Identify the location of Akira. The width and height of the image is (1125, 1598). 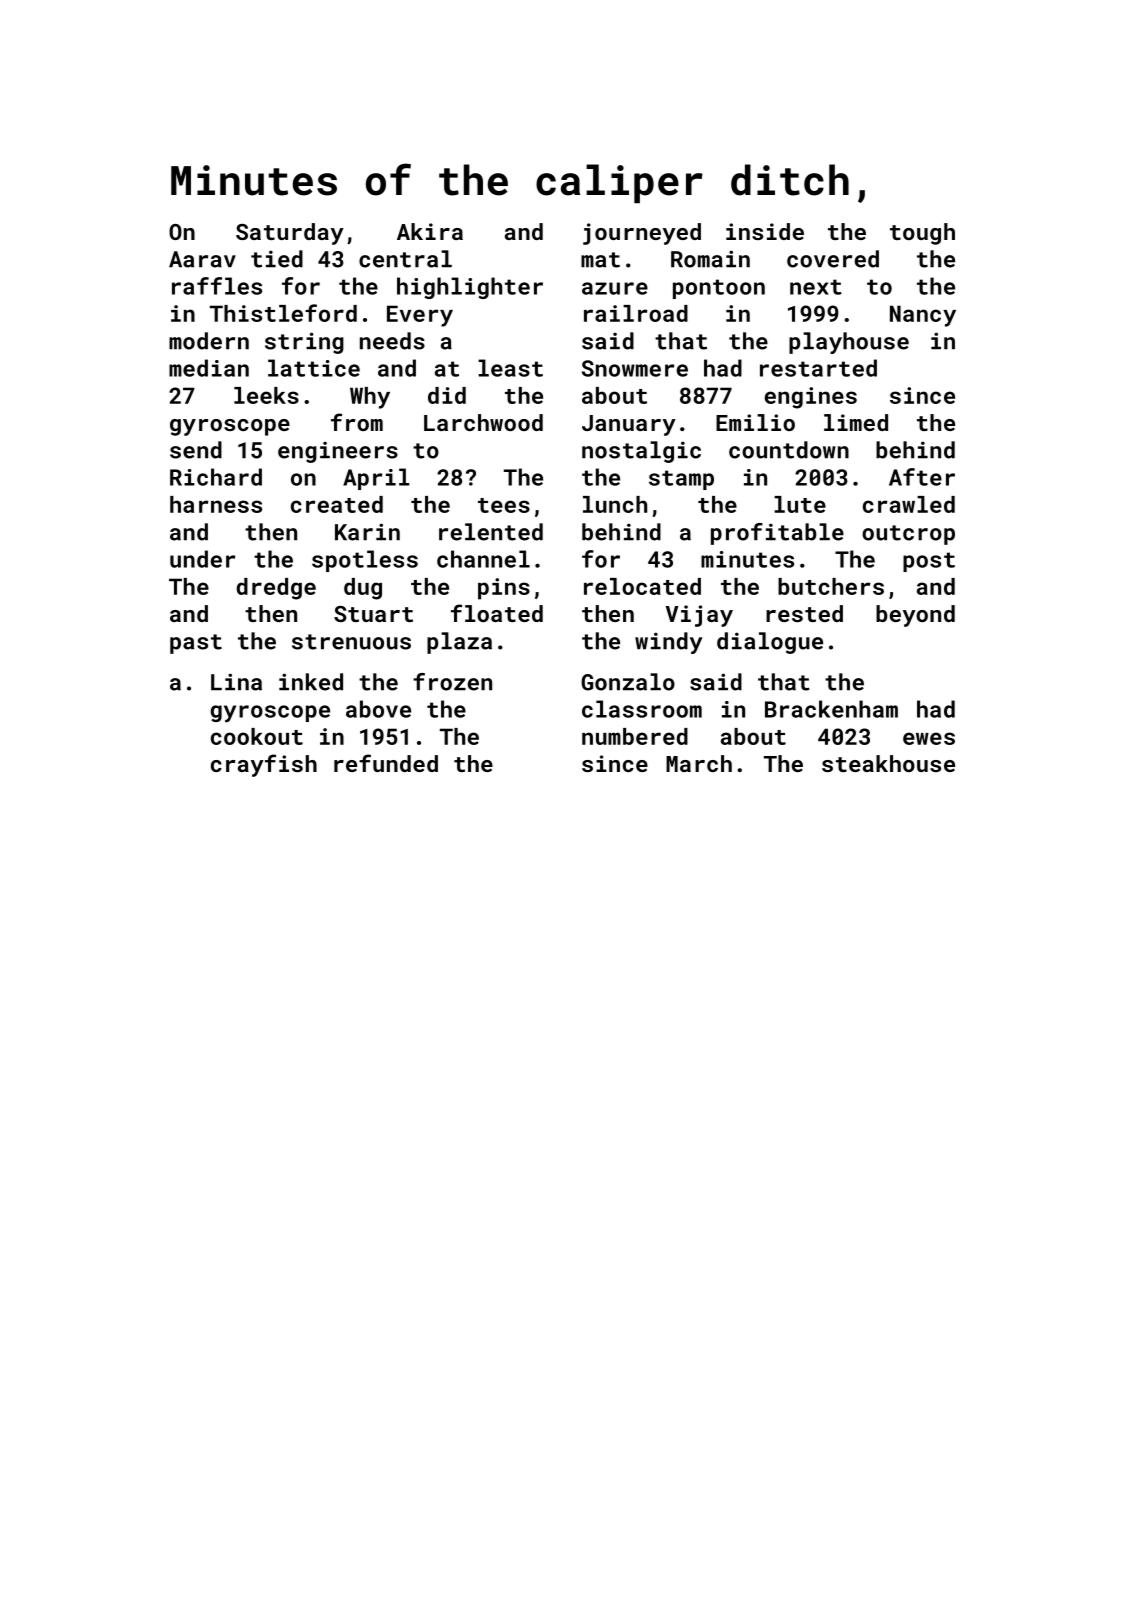
(430, 231).
